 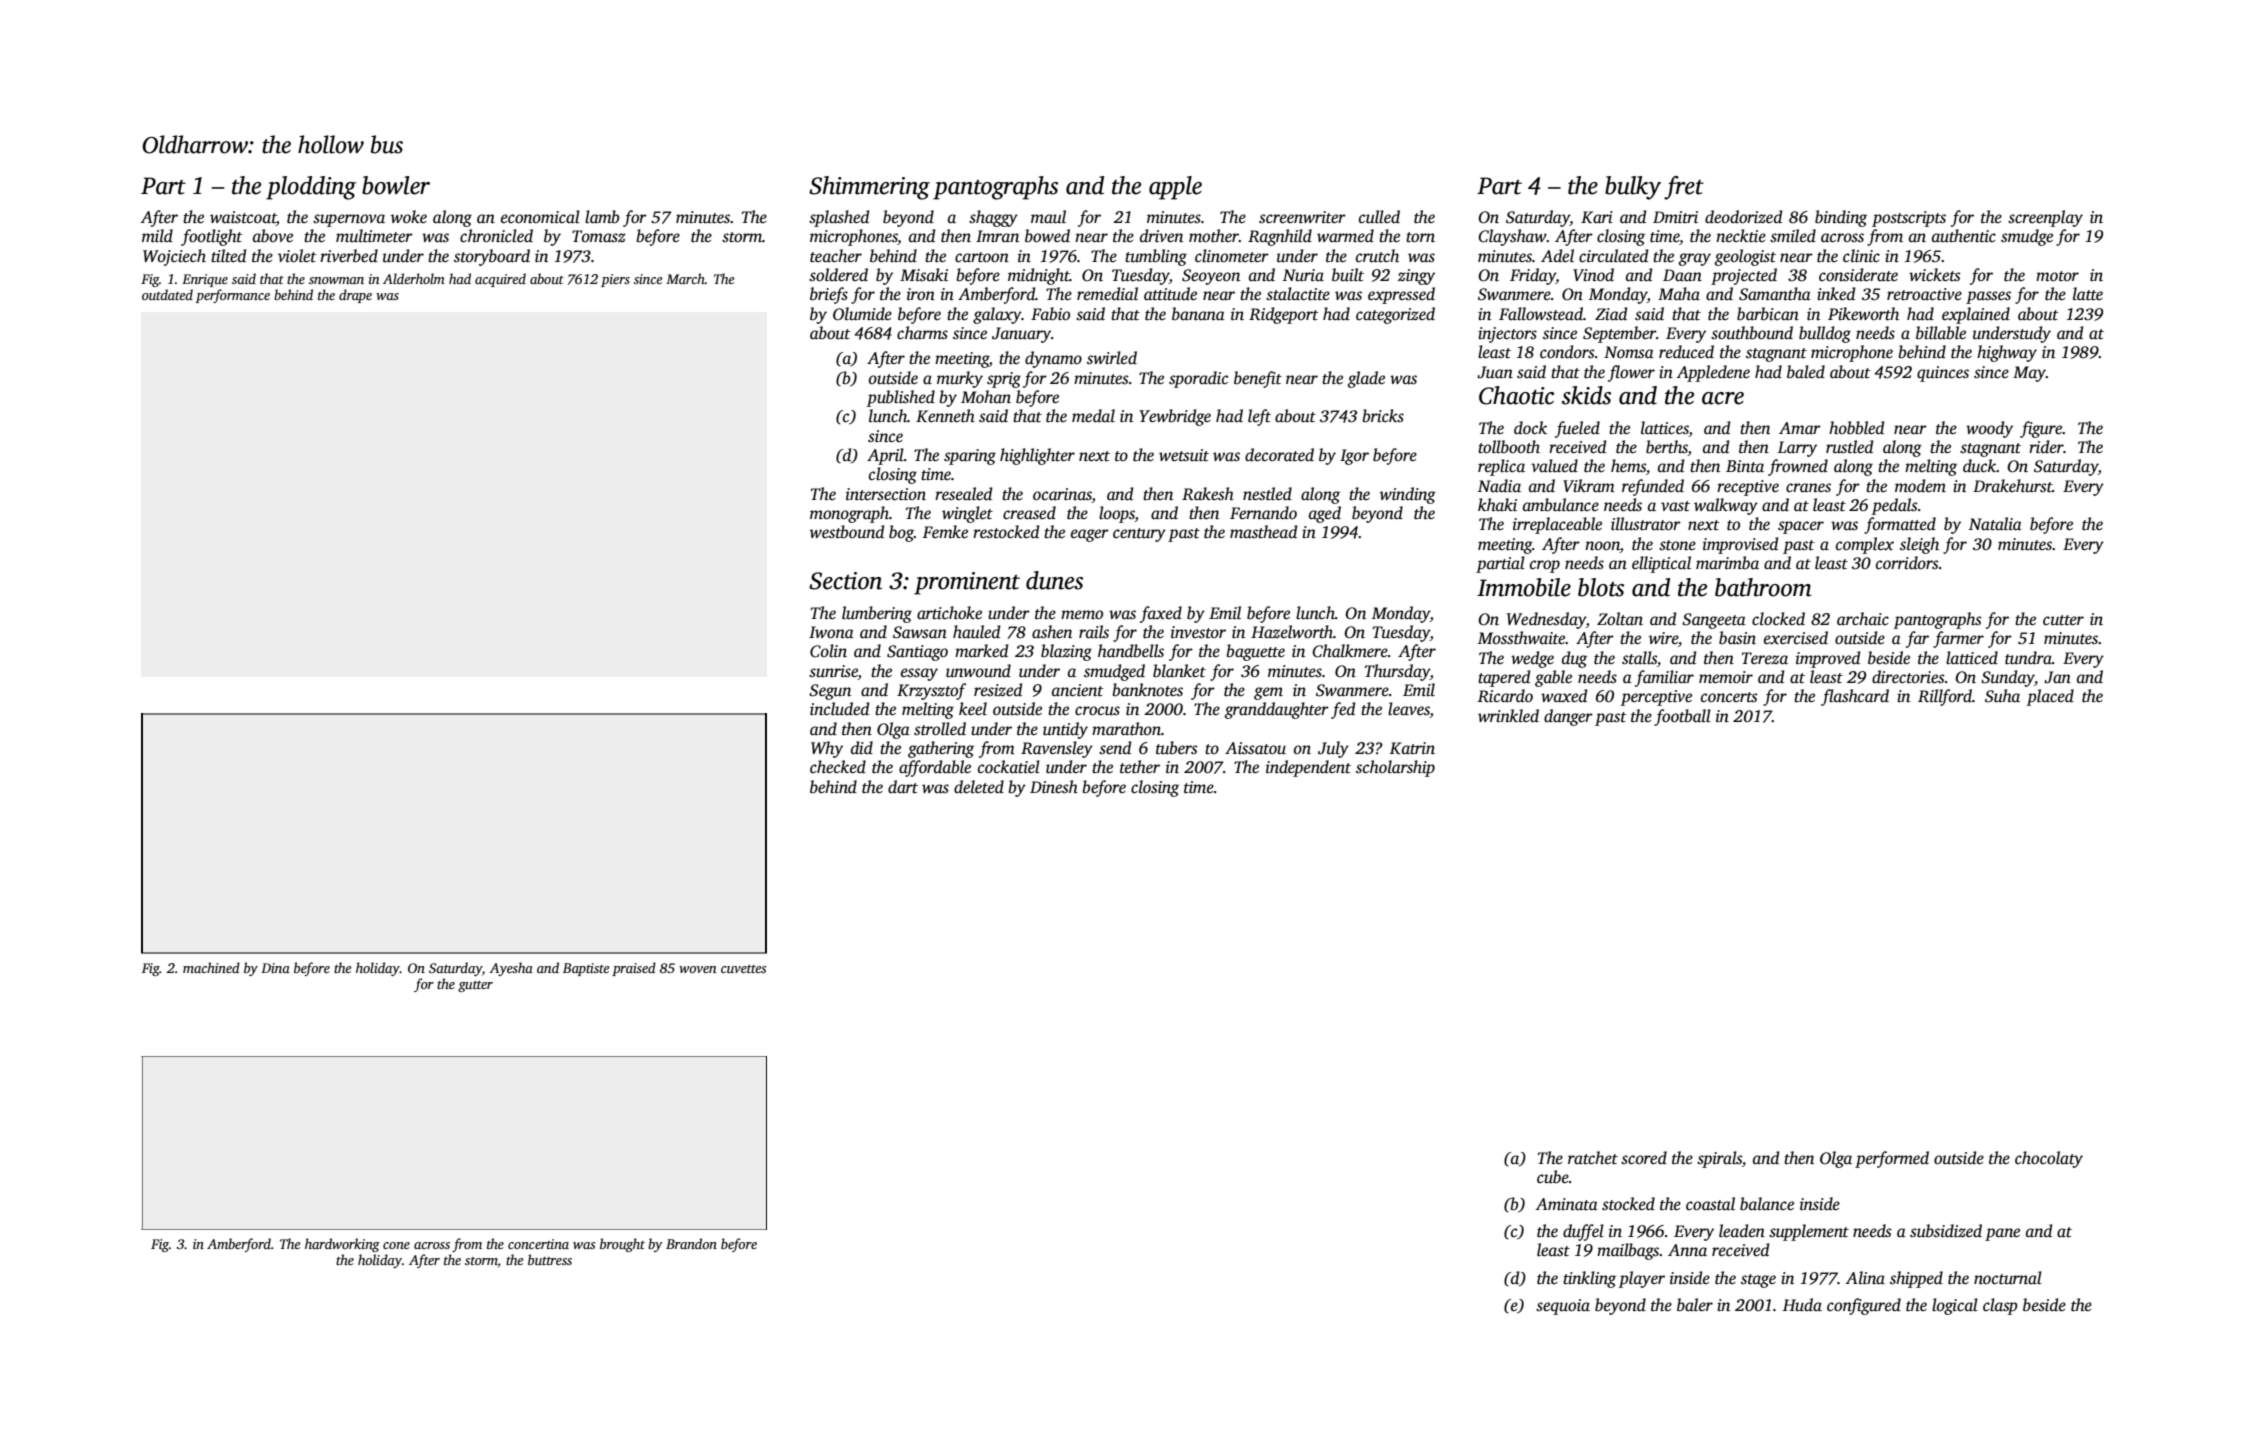 What do you see at coordinates (550, 1259) in the screenshot?
I see `buttress` at bounding box center [550, 1259].
